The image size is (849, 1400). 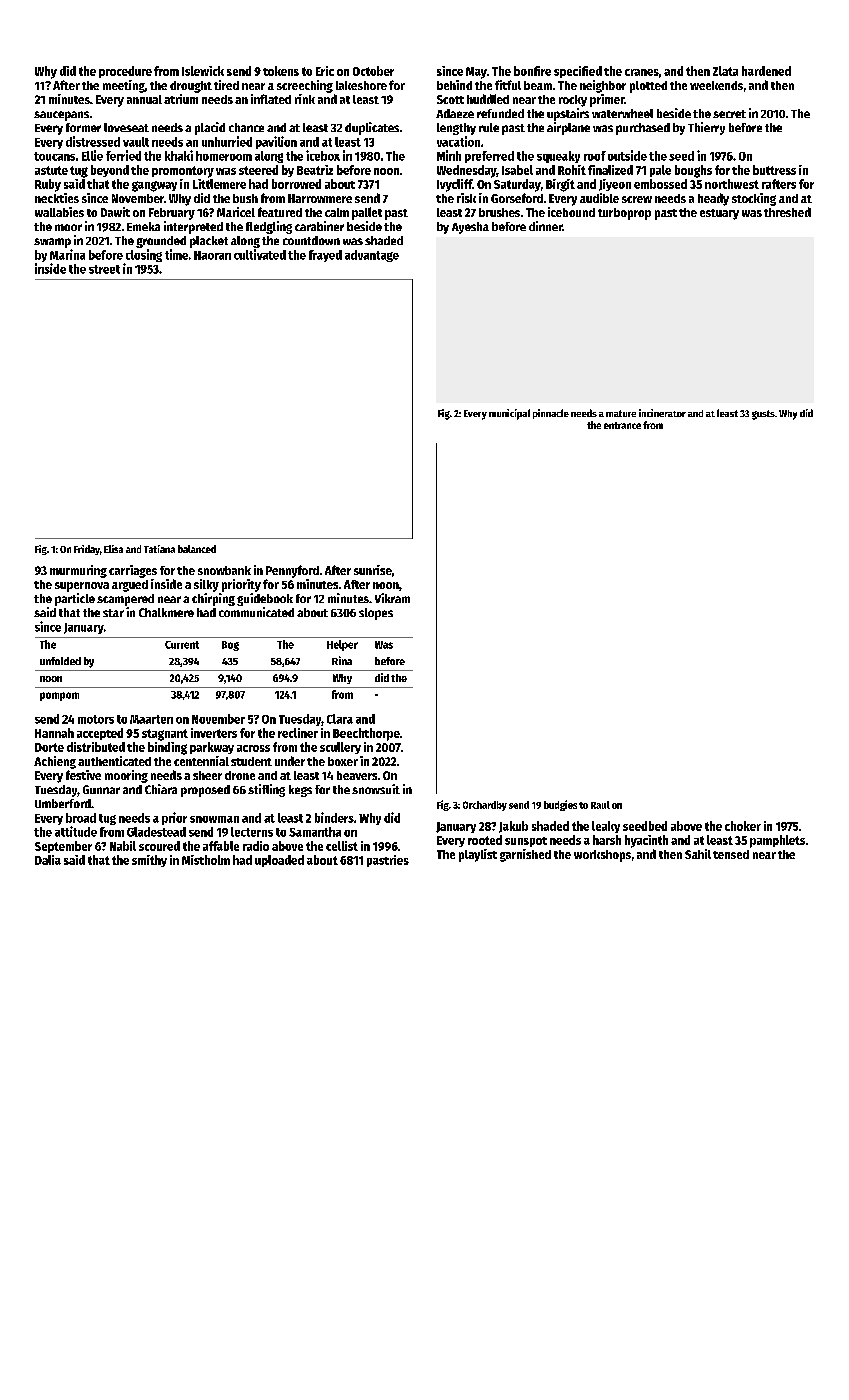 I want to click on pinnacle, so click(x=551, y=414).
